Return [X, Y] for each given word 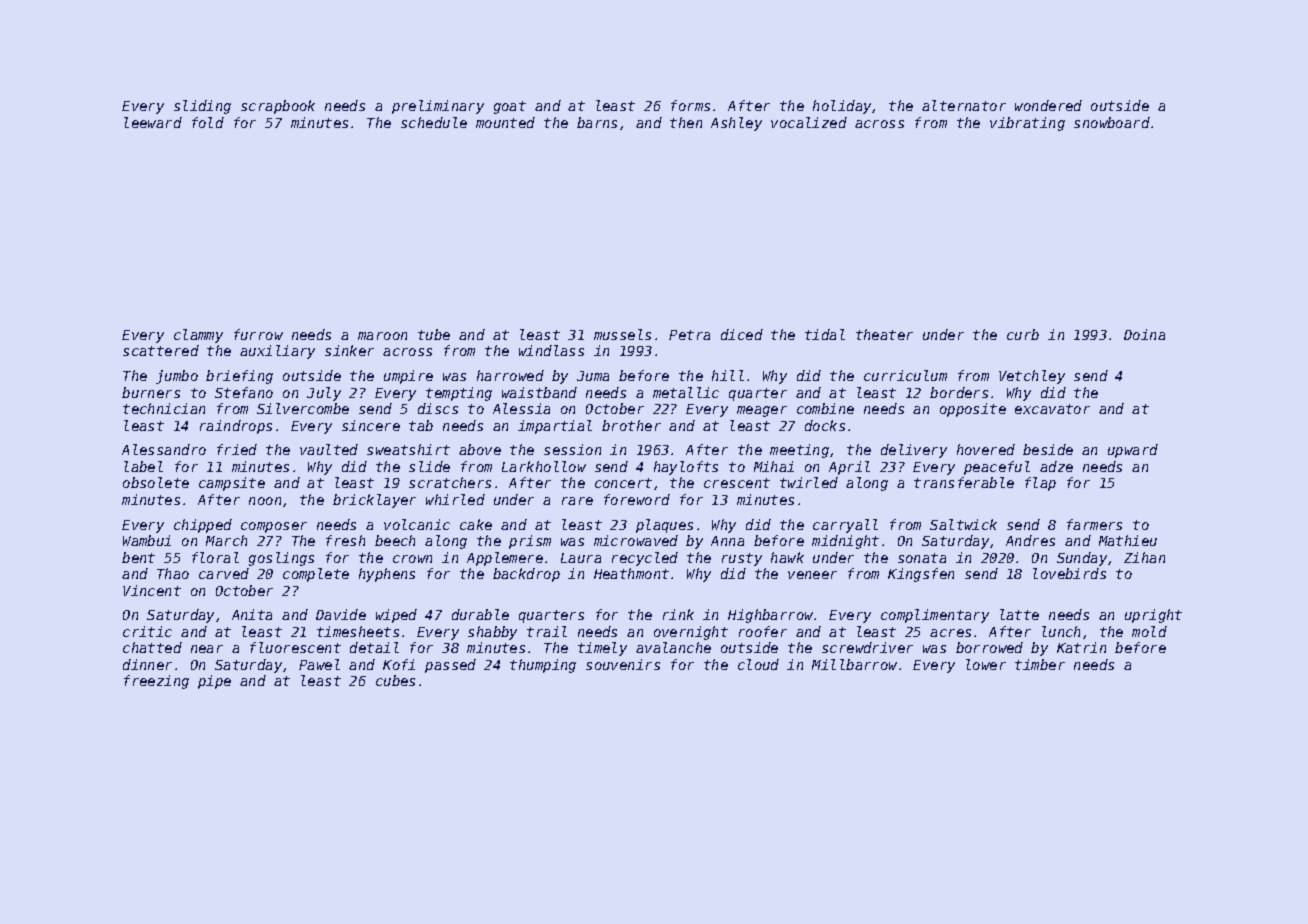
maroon [382, 336]
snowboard [1112, 122]
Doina [1144, 334]
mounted [505, 122]
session [572, 449]
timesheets [358, 631]
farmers [1094, 524]
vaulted [329, 449]
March [226, 540]
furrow [258, 334]
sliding [202, 107]
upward [1133, 451]
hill [728, 375]
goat [510, 107]
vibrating [1027, 124]
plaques [664, 526]
